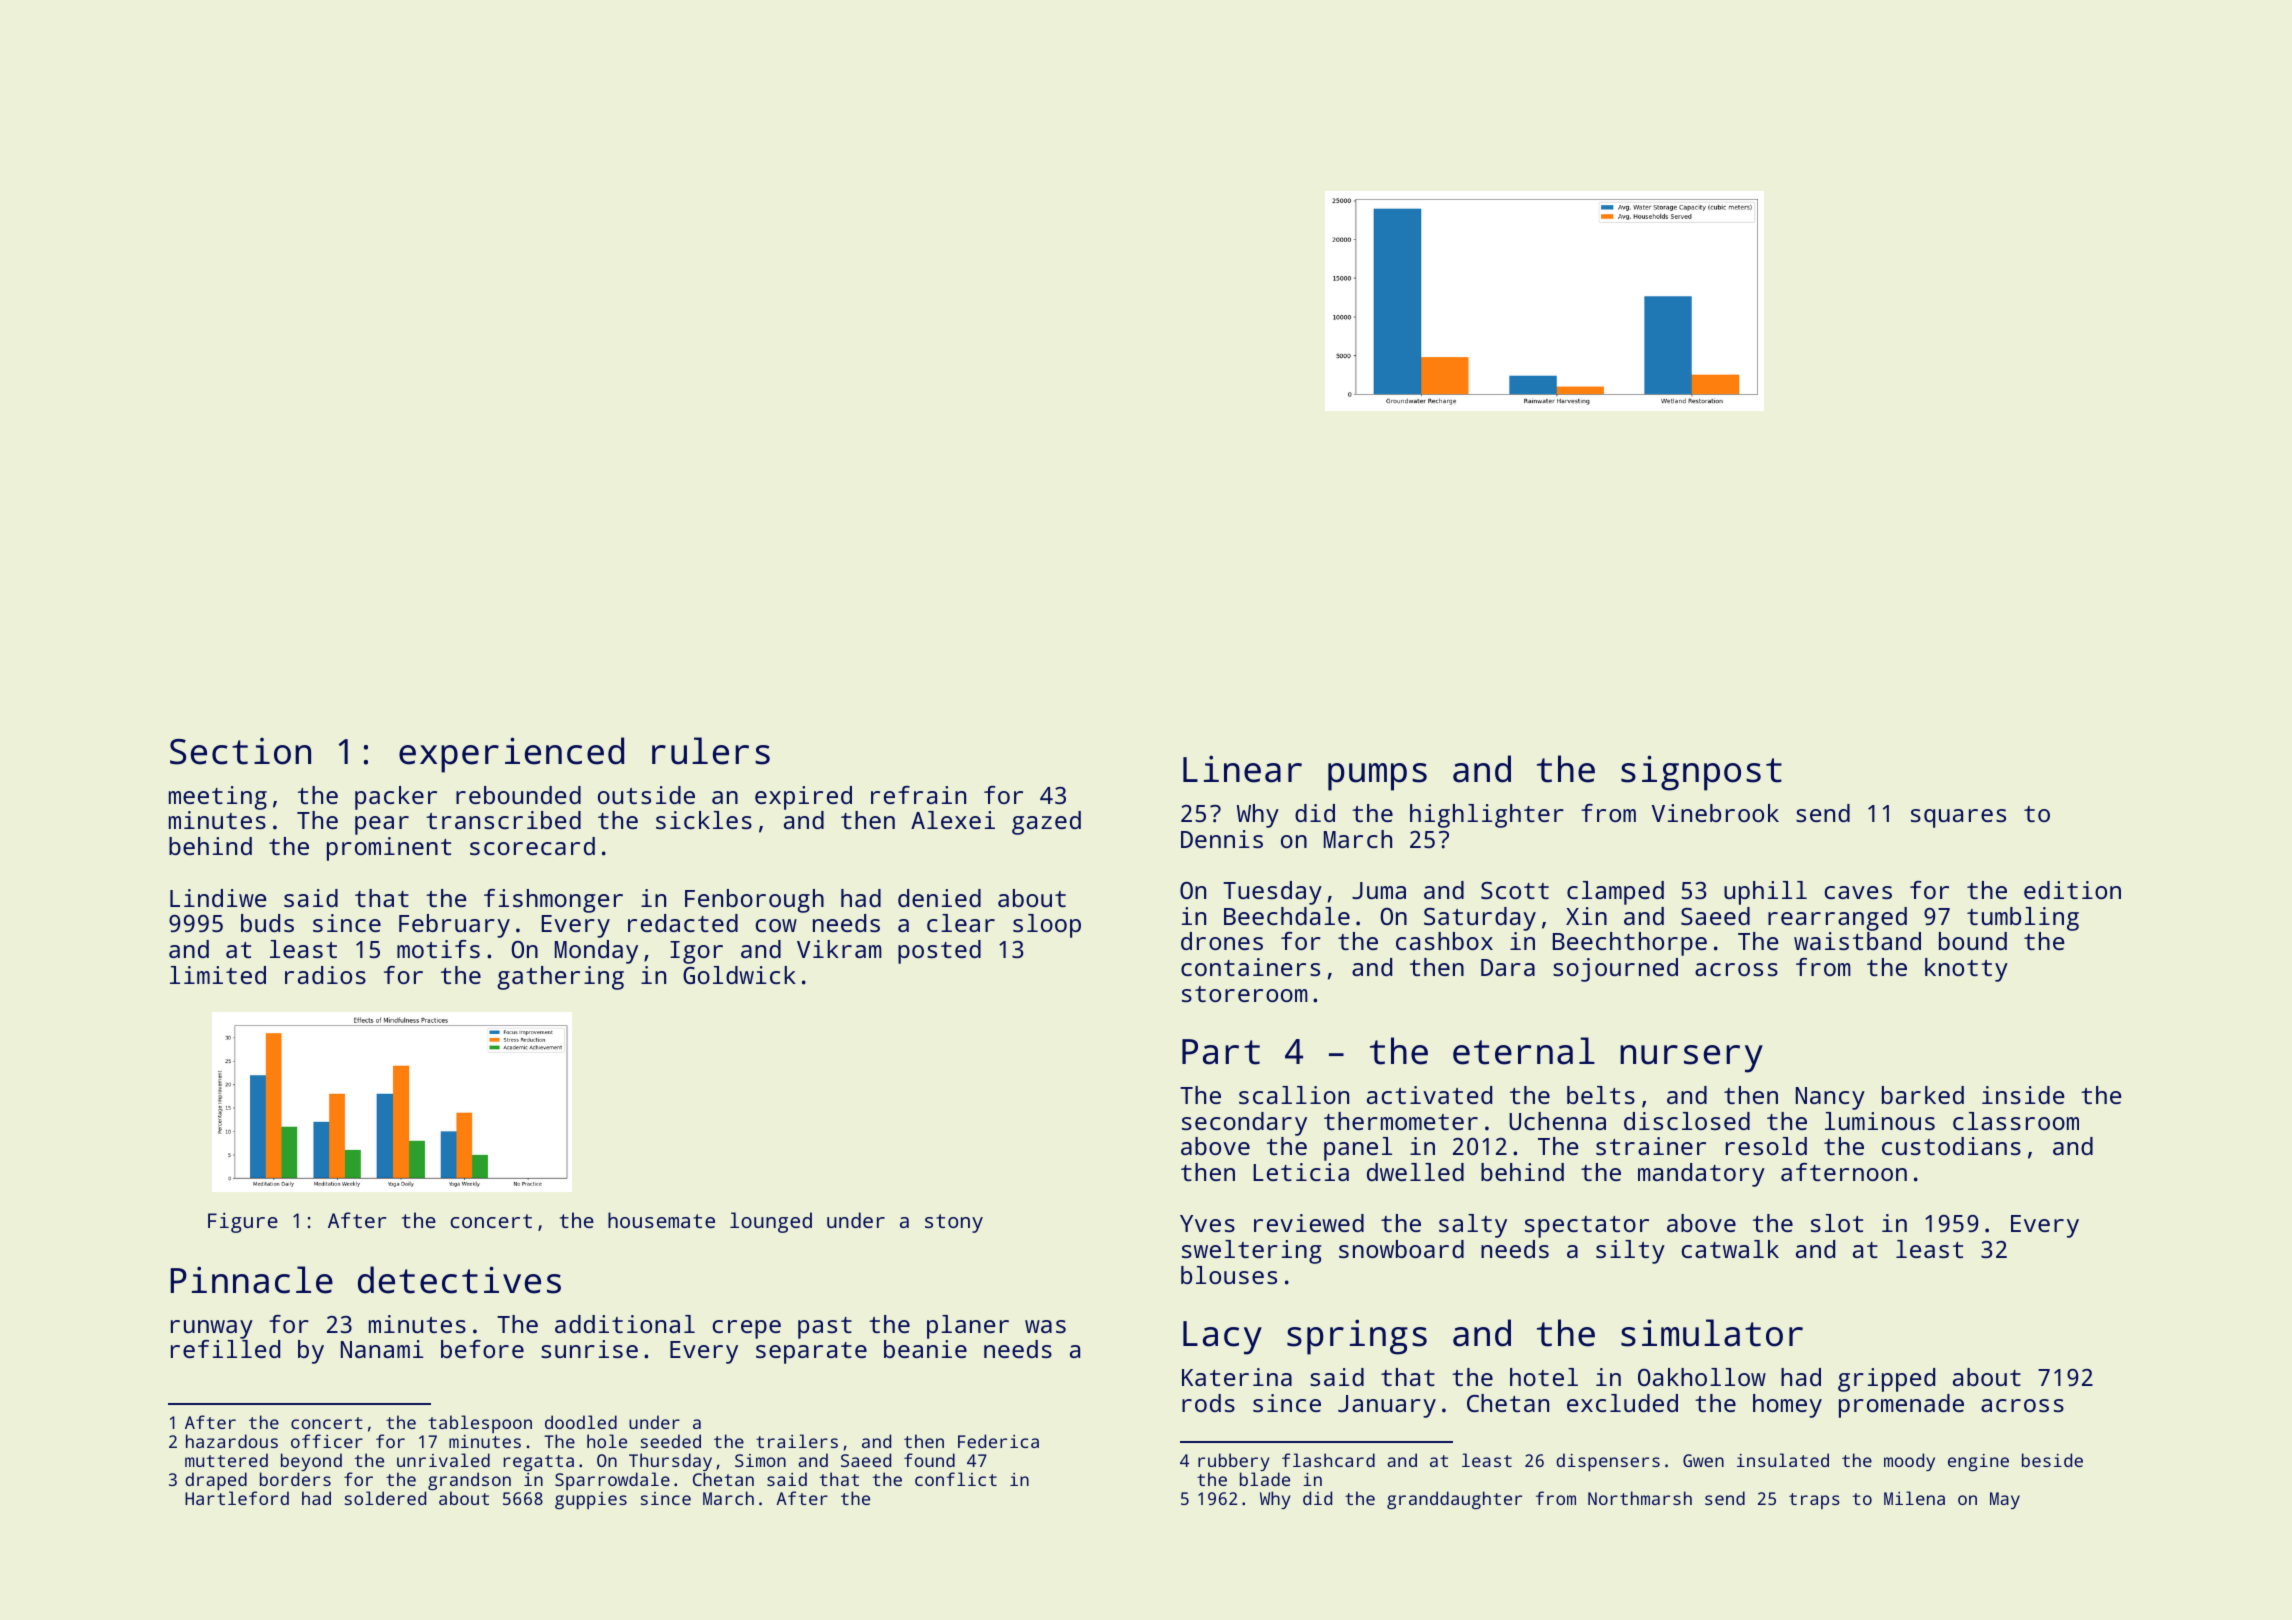  What do you see at coordinates (385, 1498) in the image?
I see `soldered` at bounding box center [385, 1498].
